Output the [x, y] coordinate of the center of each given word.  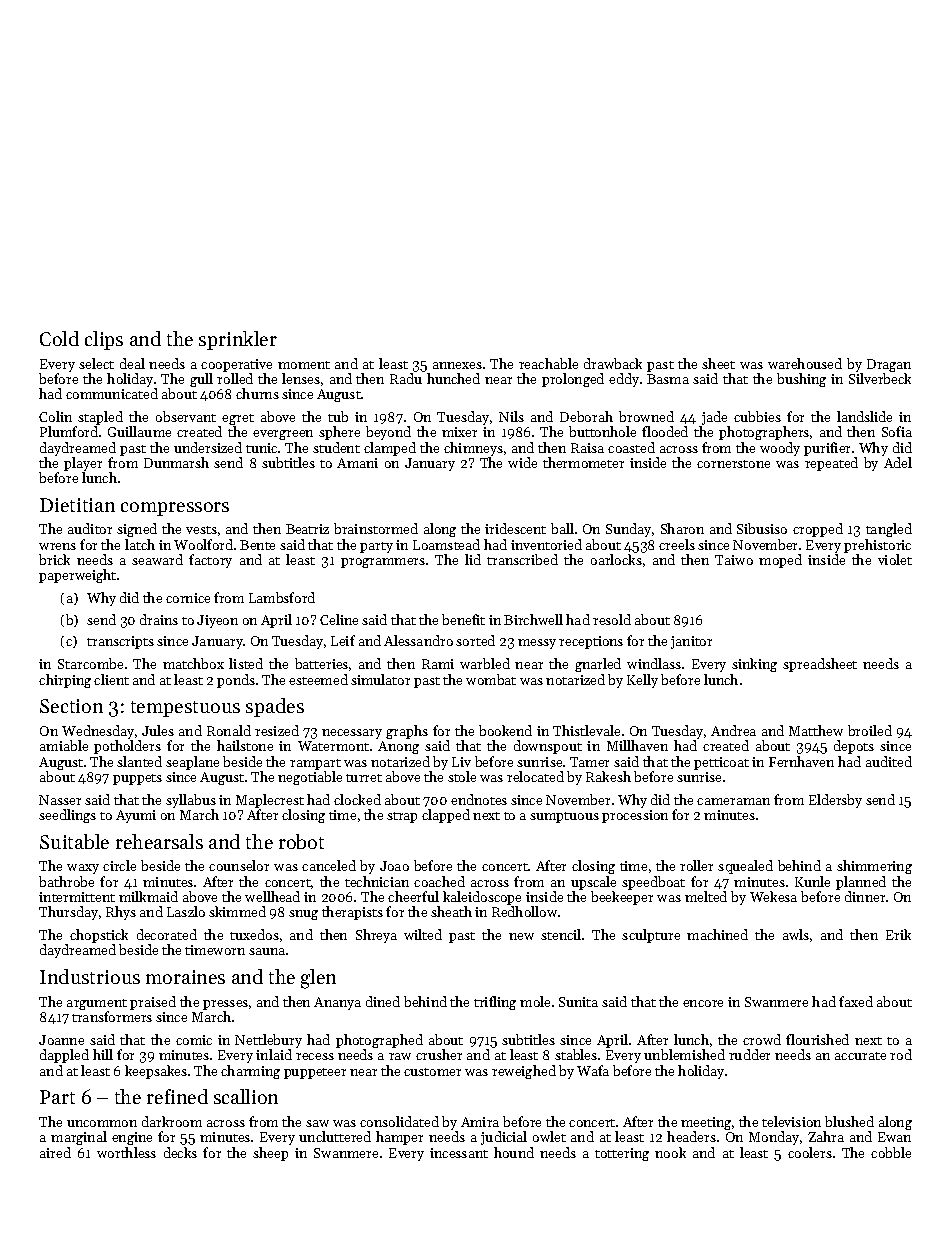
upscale [593, 883]
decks [180, 1152]
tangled [889, 530]
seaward [157, 559]
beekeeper [622, 898]
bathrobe [66, 881]
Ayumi [136, 816]
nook [670, 1152]
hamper [399, 1138]
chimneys [473, 449]
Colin [55, 416]
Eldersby [835, 801]
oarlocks [616, 559]
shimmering [874, 867]
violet [895, 559]
